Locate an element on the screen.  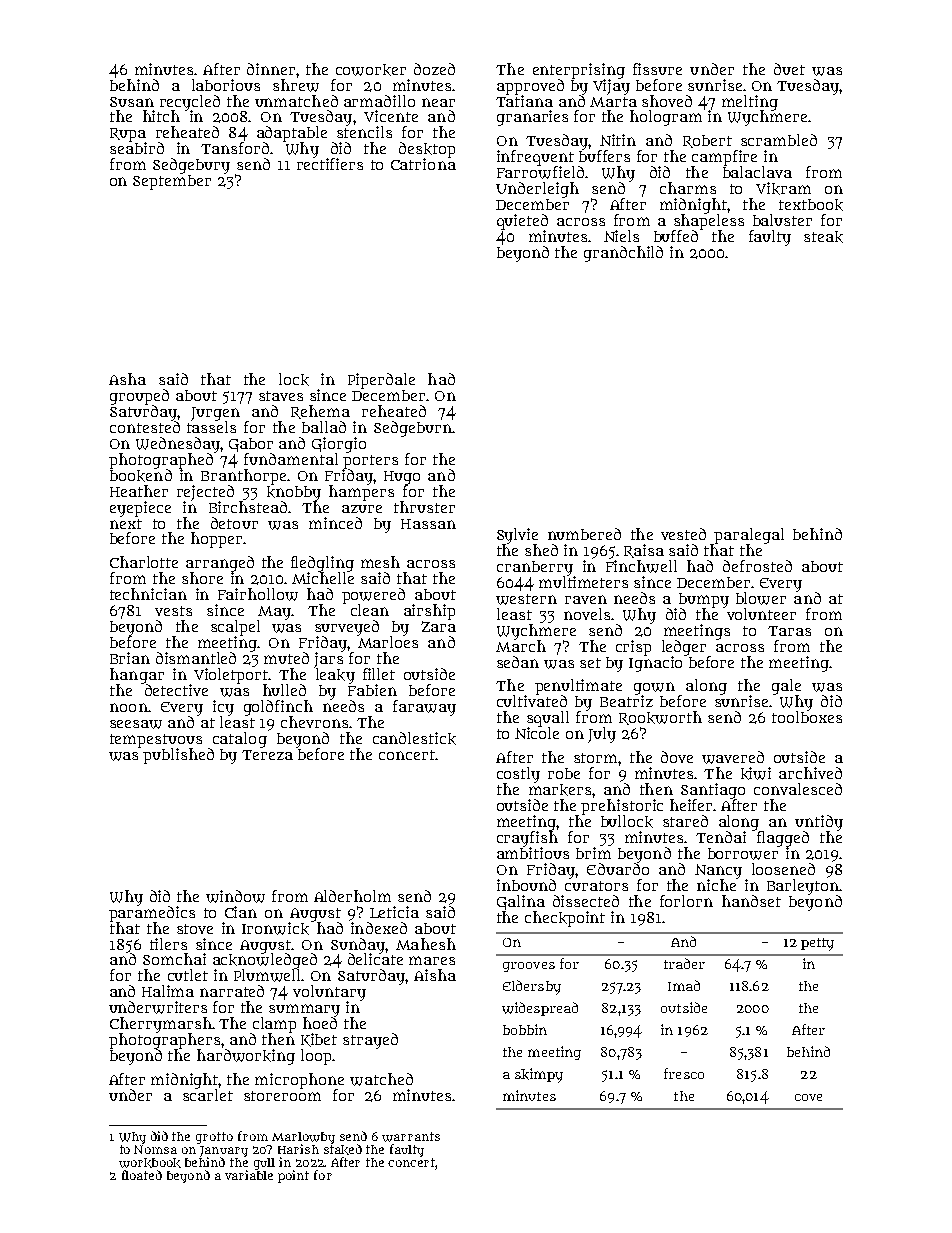
September is located at coordinates (172, 182).
